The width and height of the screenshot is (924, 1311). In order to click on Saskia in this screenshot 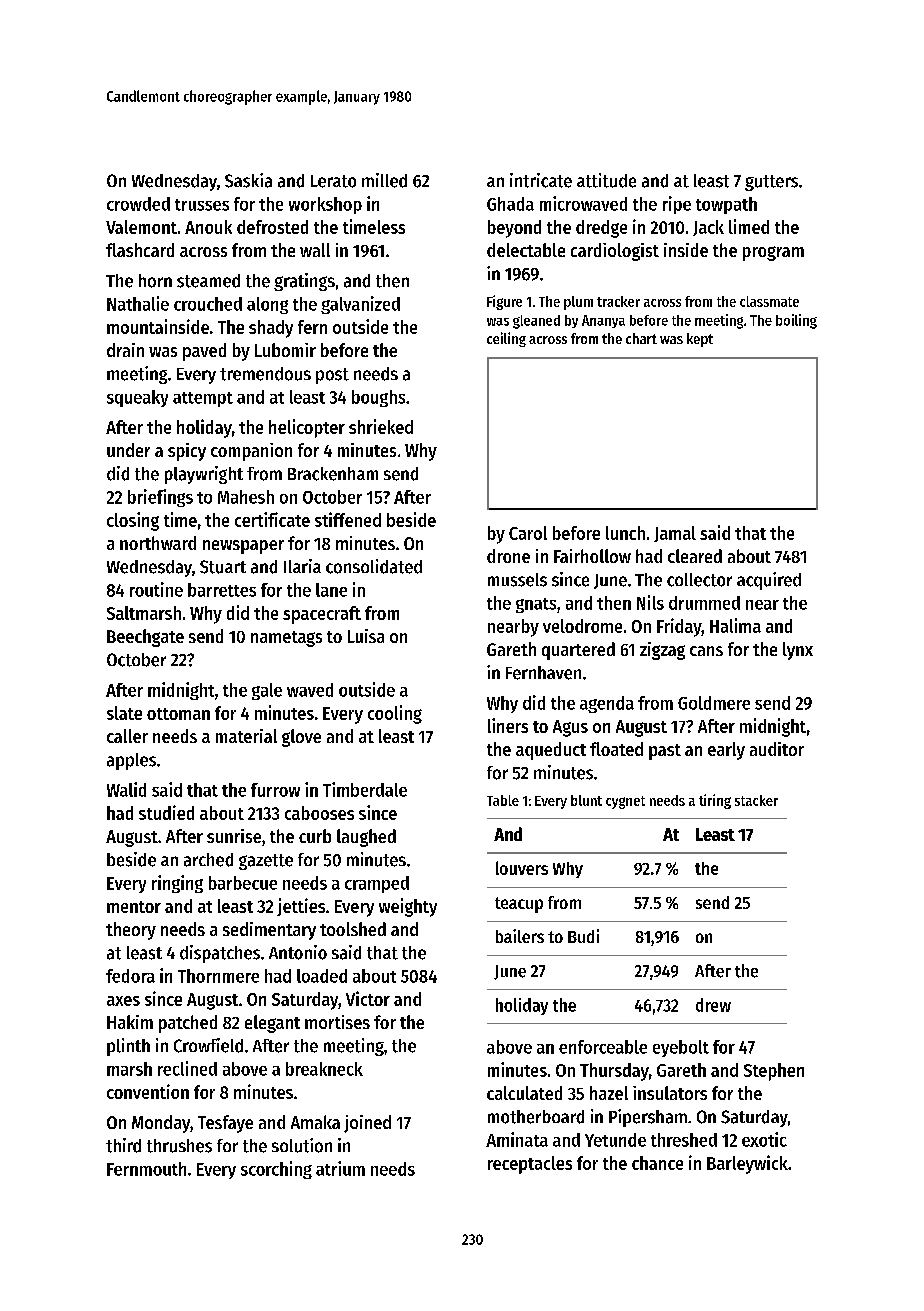, I will do `click(248, 180)`.
